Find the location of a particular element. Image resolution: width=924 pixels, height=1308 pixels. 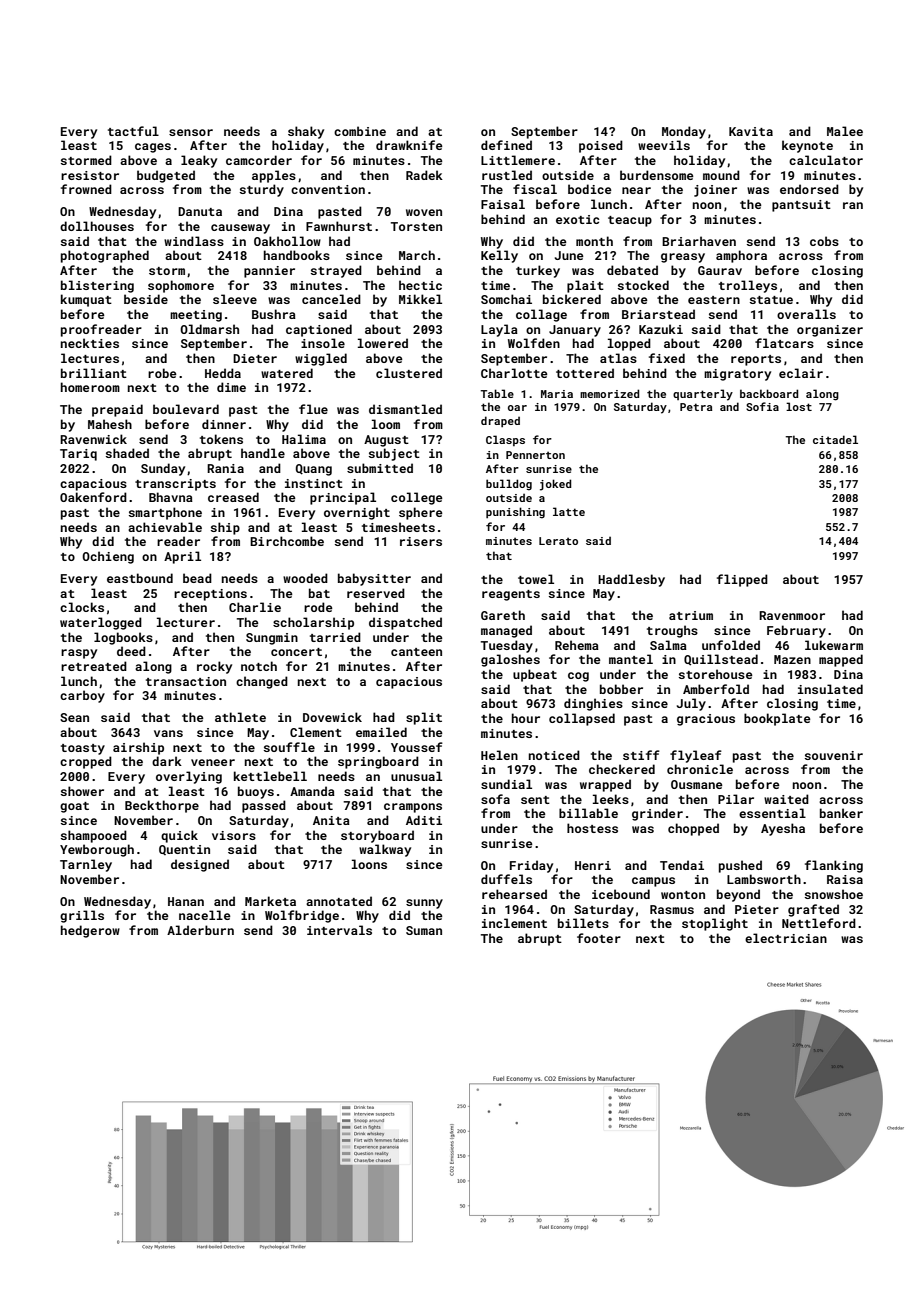

citadel is located at coordinates (835, 439).
